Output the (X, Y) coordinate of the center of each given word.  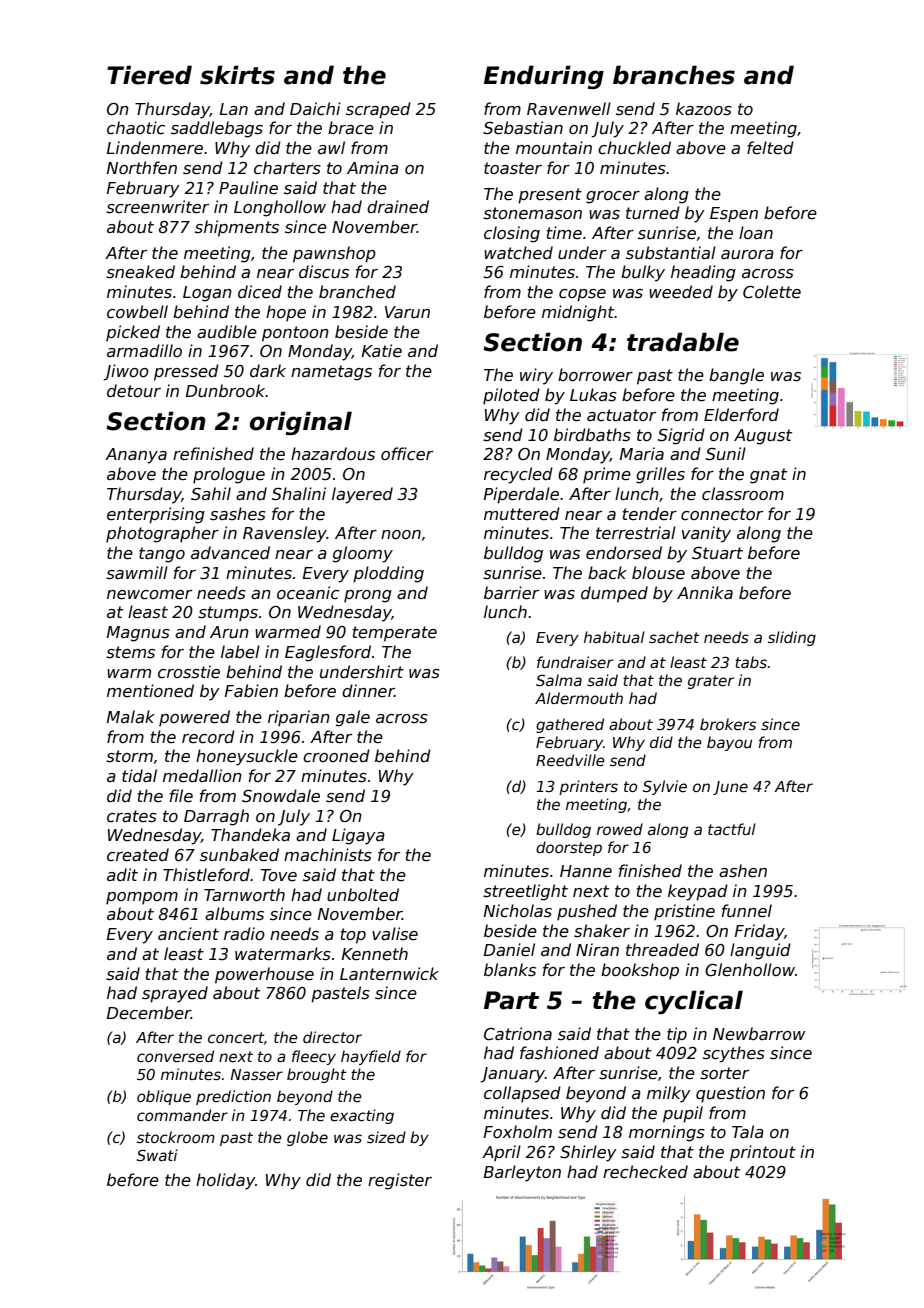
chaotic (136, 128)
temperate (395, 634)
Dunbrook (226, 390)
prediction (233, 1097)
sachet (674, 637)
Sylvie (665, 787)
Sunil (726, 454)
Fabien (251, 691)
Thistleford (206, 875)
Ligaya (358, 836)
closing (512, 234)
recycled (518, 475)
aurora (747, 254)
